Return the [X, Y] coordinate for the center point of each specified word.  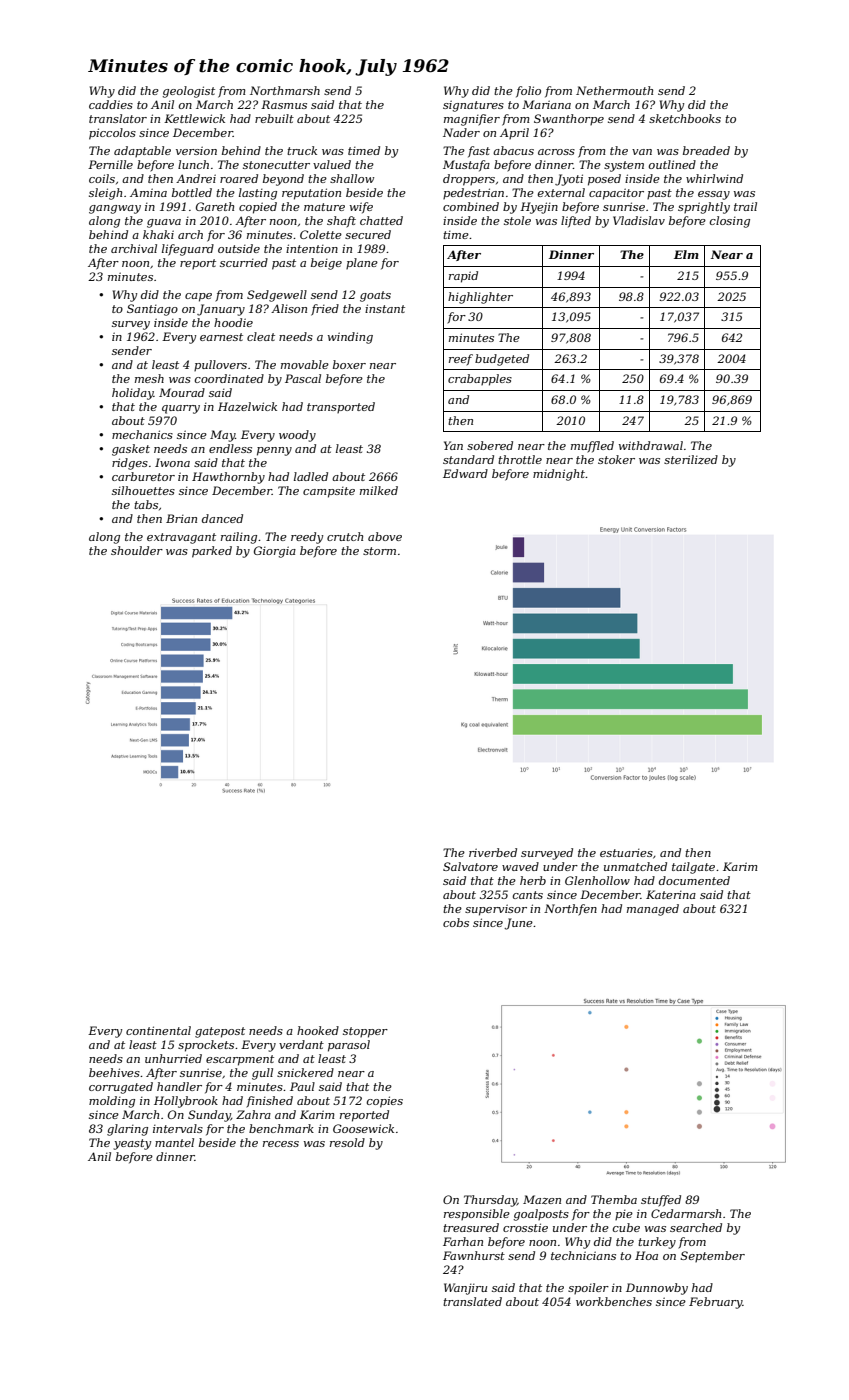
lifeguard [188, 250]
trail [745, 206]
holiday [133, 394]
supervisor [496, 910]
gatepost [220, 1032]
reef [461, 360]
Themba [614, 1199]
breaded [706, 150]
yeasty [132, 1144]
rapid [463, 277]
